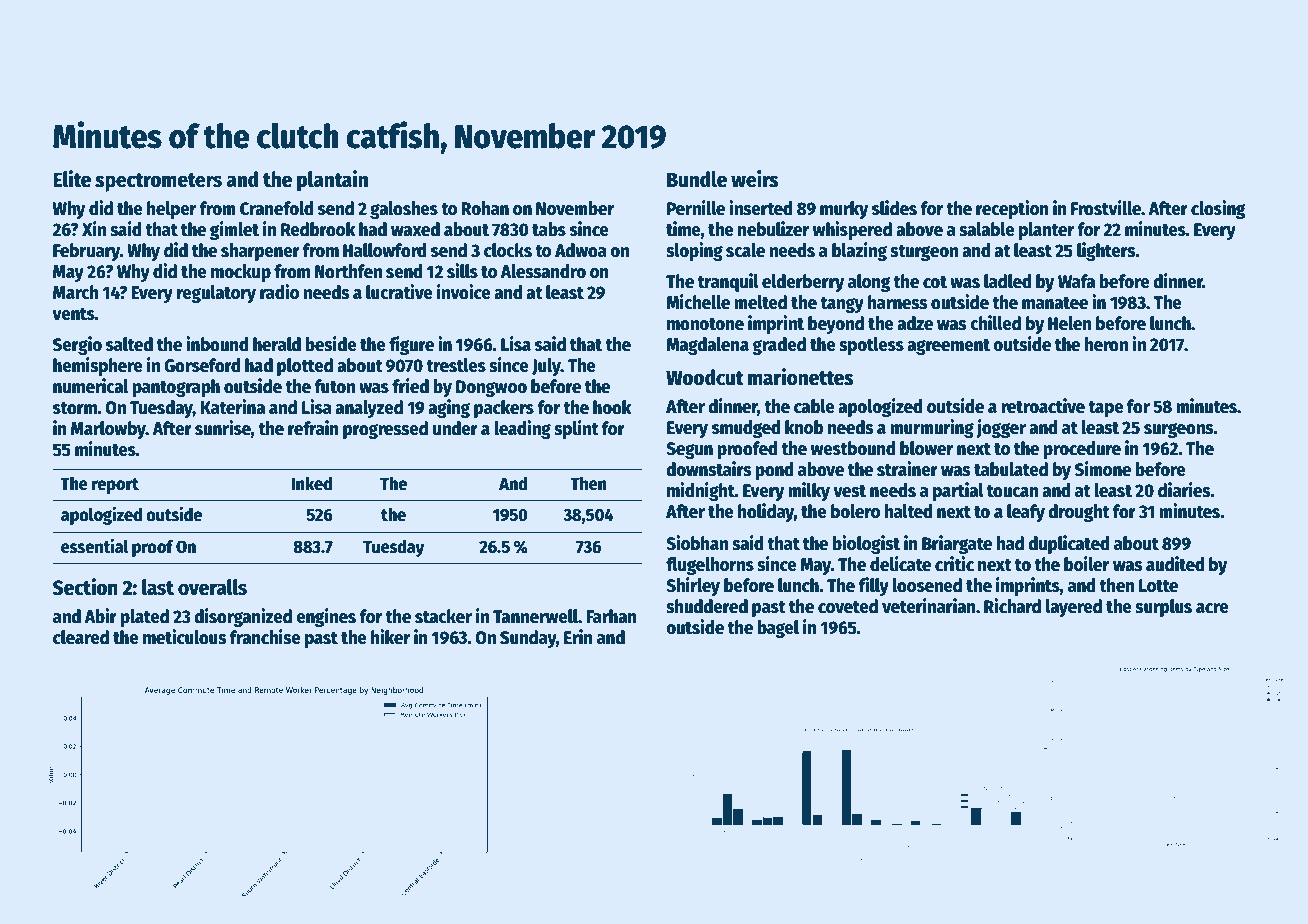  I want to click on Bundle, so click(697, 179).
